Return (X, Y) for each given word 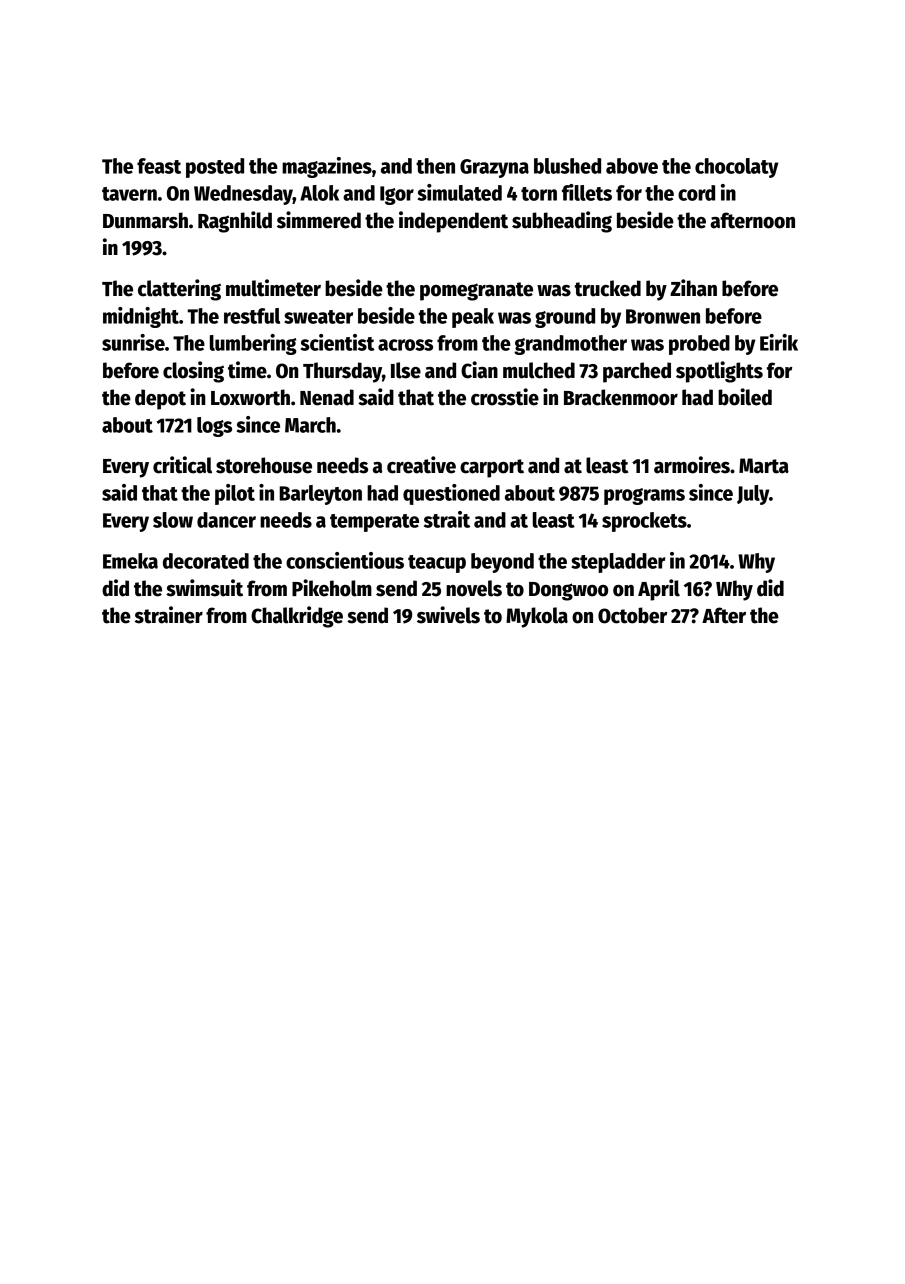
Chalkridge (297, 617)
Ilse (406, 370)
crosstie (505, 397)
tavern (129, 194)
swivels (448, 615)
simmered (319, 220)
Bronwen (663, 316)
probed (699, 345)
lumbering (253, 344)
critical (182, 465)
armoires (692, 465)
